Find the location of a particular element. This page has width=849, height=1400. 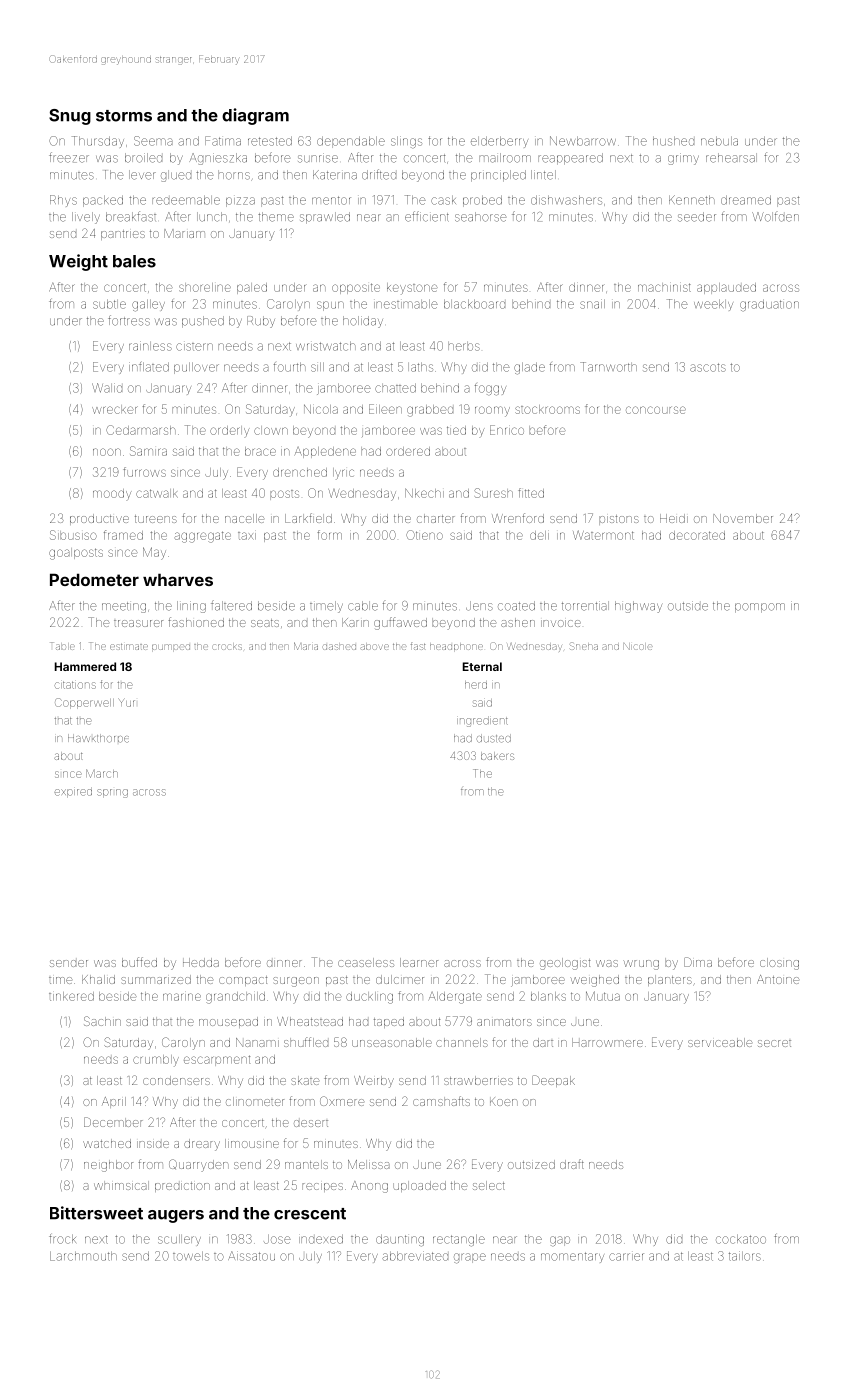

graduation is located at coordinates (769, 305).
